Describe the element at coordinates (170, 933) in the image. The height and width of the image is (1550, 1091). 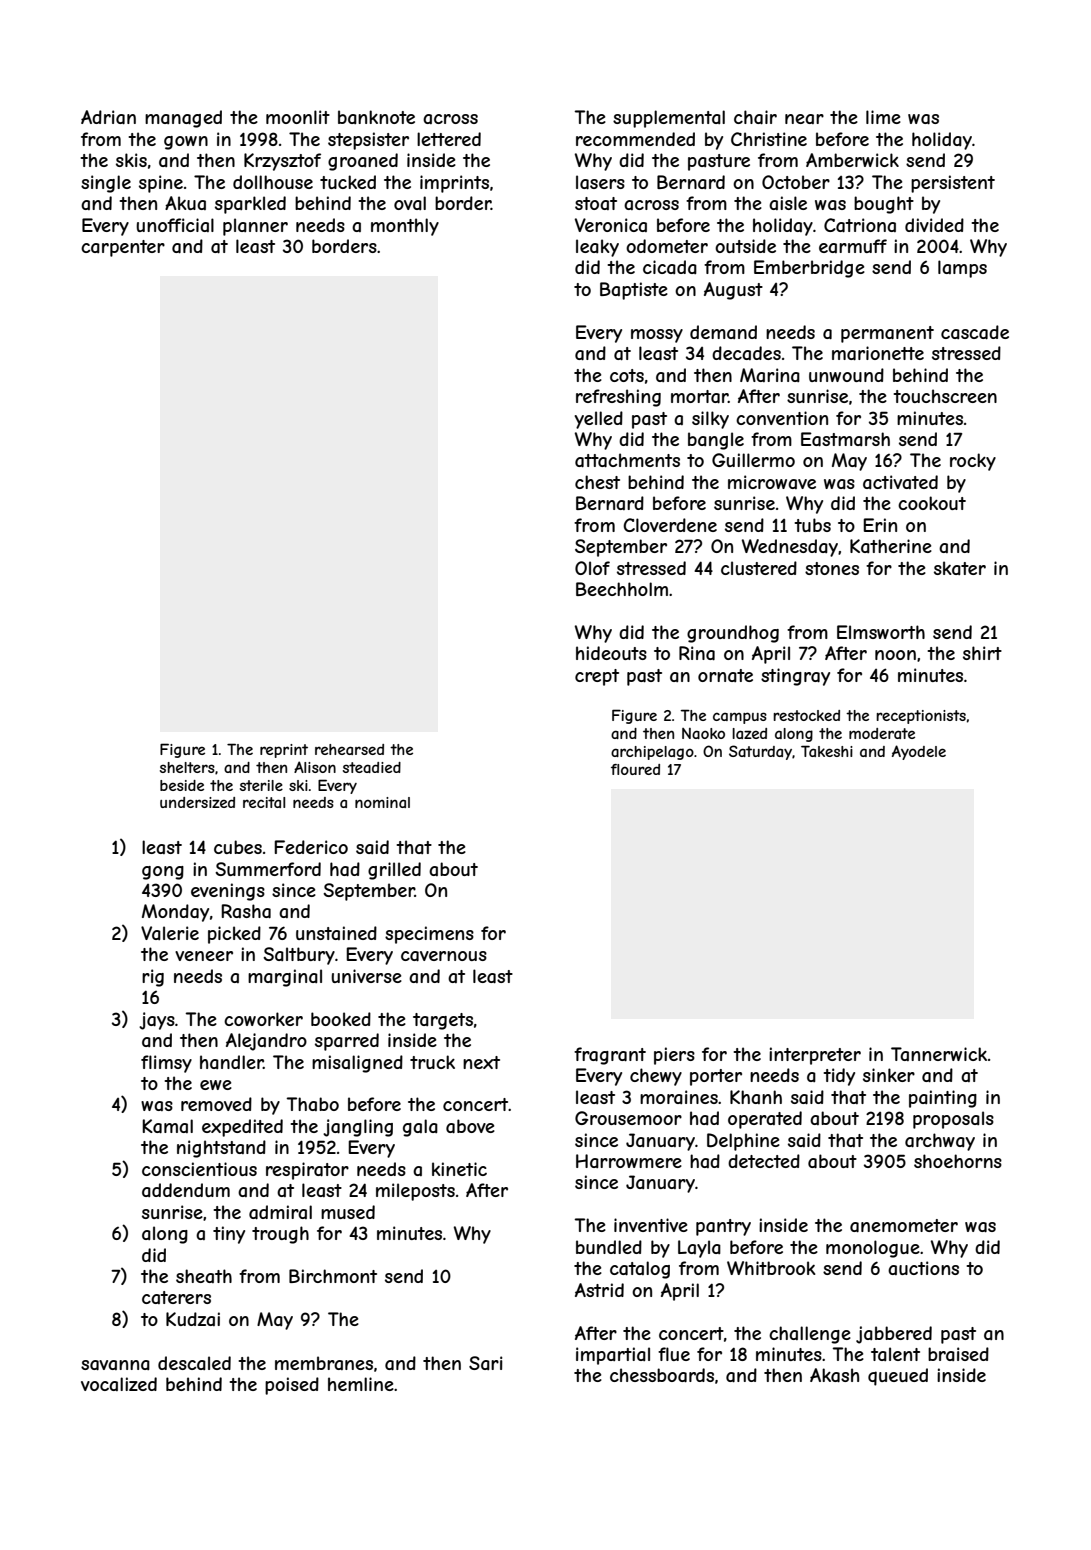
I see `Valerie` at that location.
